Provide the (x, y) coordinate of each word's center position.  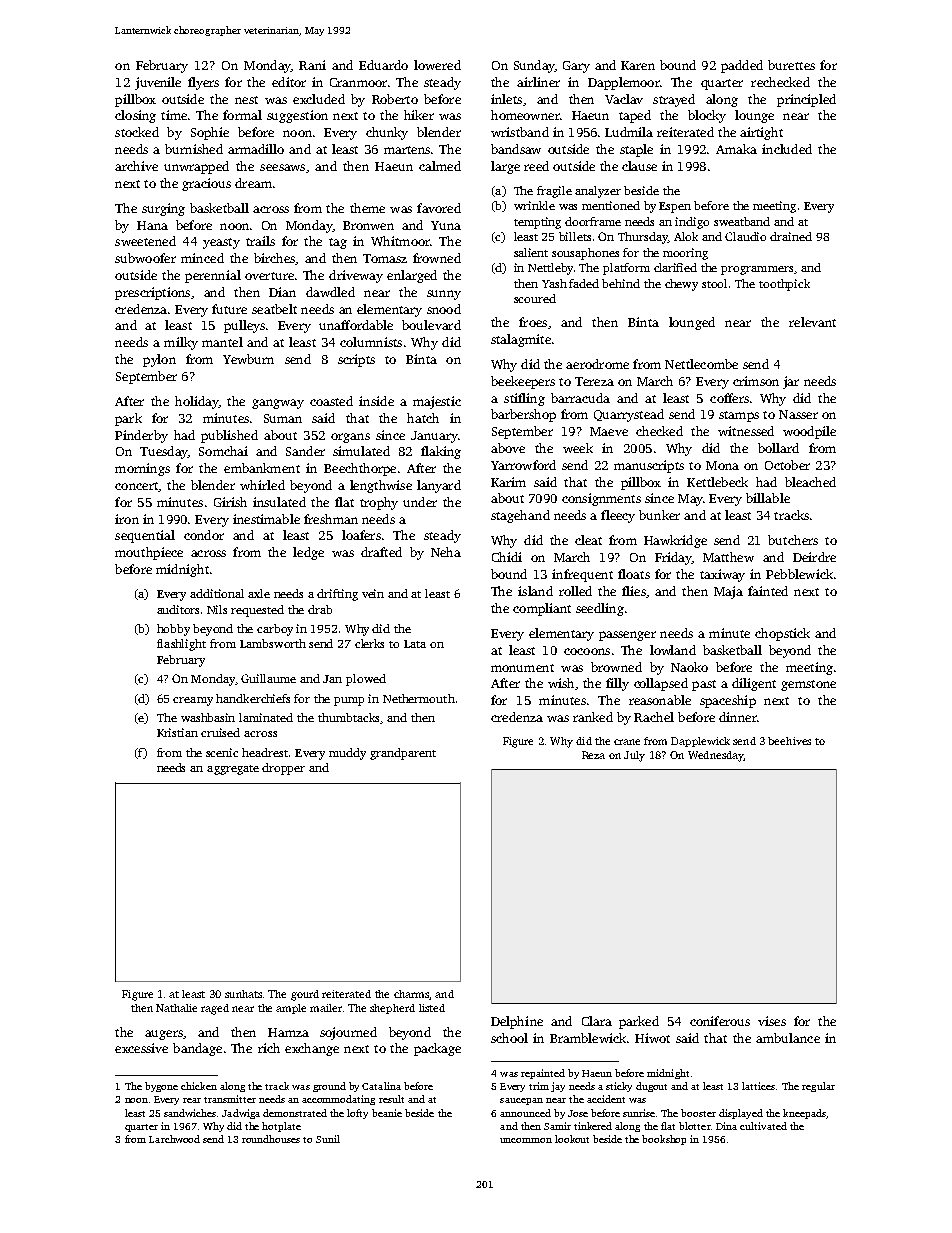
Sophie (210, 133)
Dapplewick (700, 742)
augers (164, 1035)
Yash (554, 283)
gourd (305, 995)
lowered (437, 65)
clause (639, 166)
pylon (159, 360)
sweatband (742, 221)
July (634, 756)
